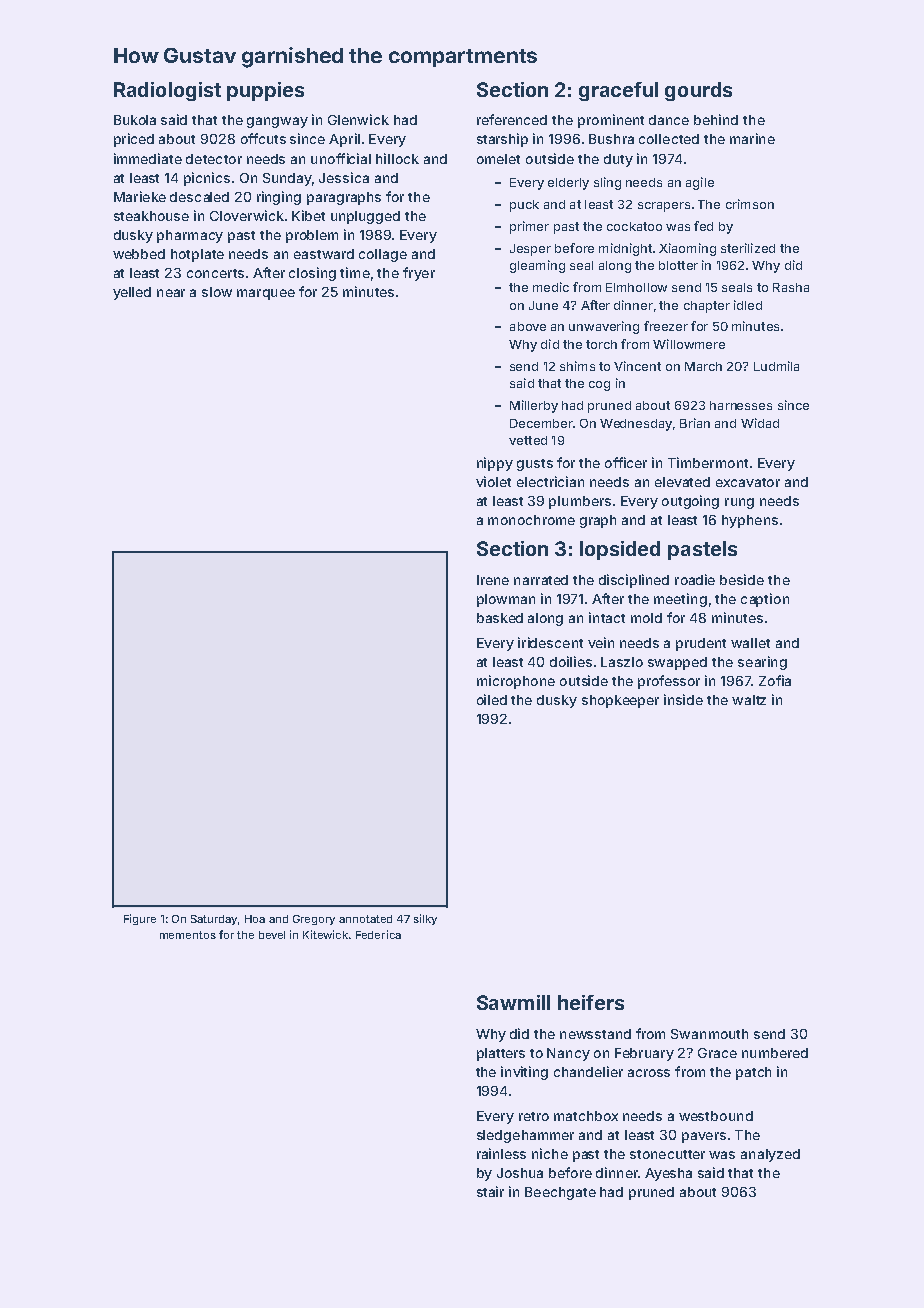  What do you see at coordinates (528, 440) in the image?
I see `vetted` at bounding box center [528, 440].
